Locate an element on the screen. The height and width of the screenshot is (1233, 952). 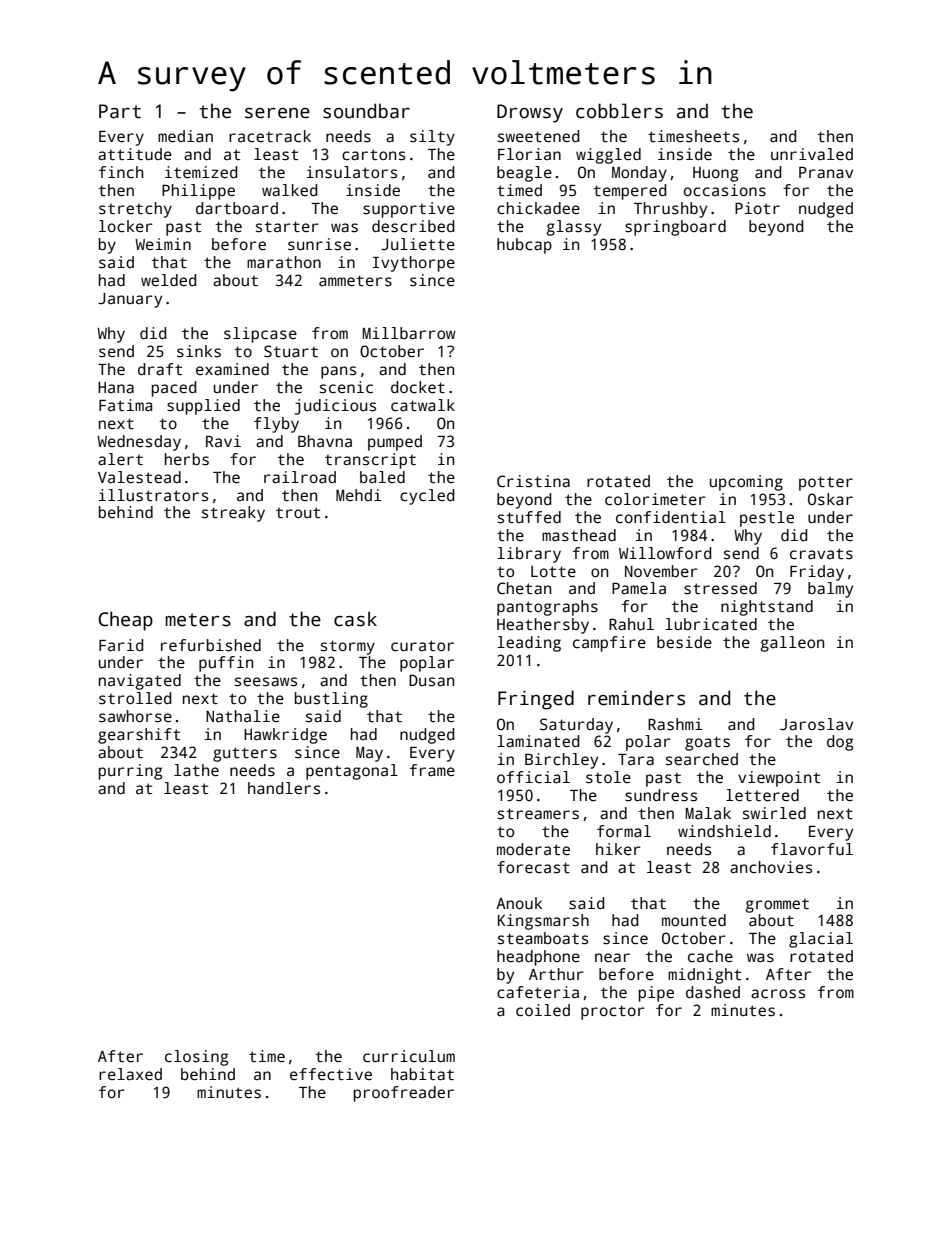
sweetened is located at coordinates (538, 136).
